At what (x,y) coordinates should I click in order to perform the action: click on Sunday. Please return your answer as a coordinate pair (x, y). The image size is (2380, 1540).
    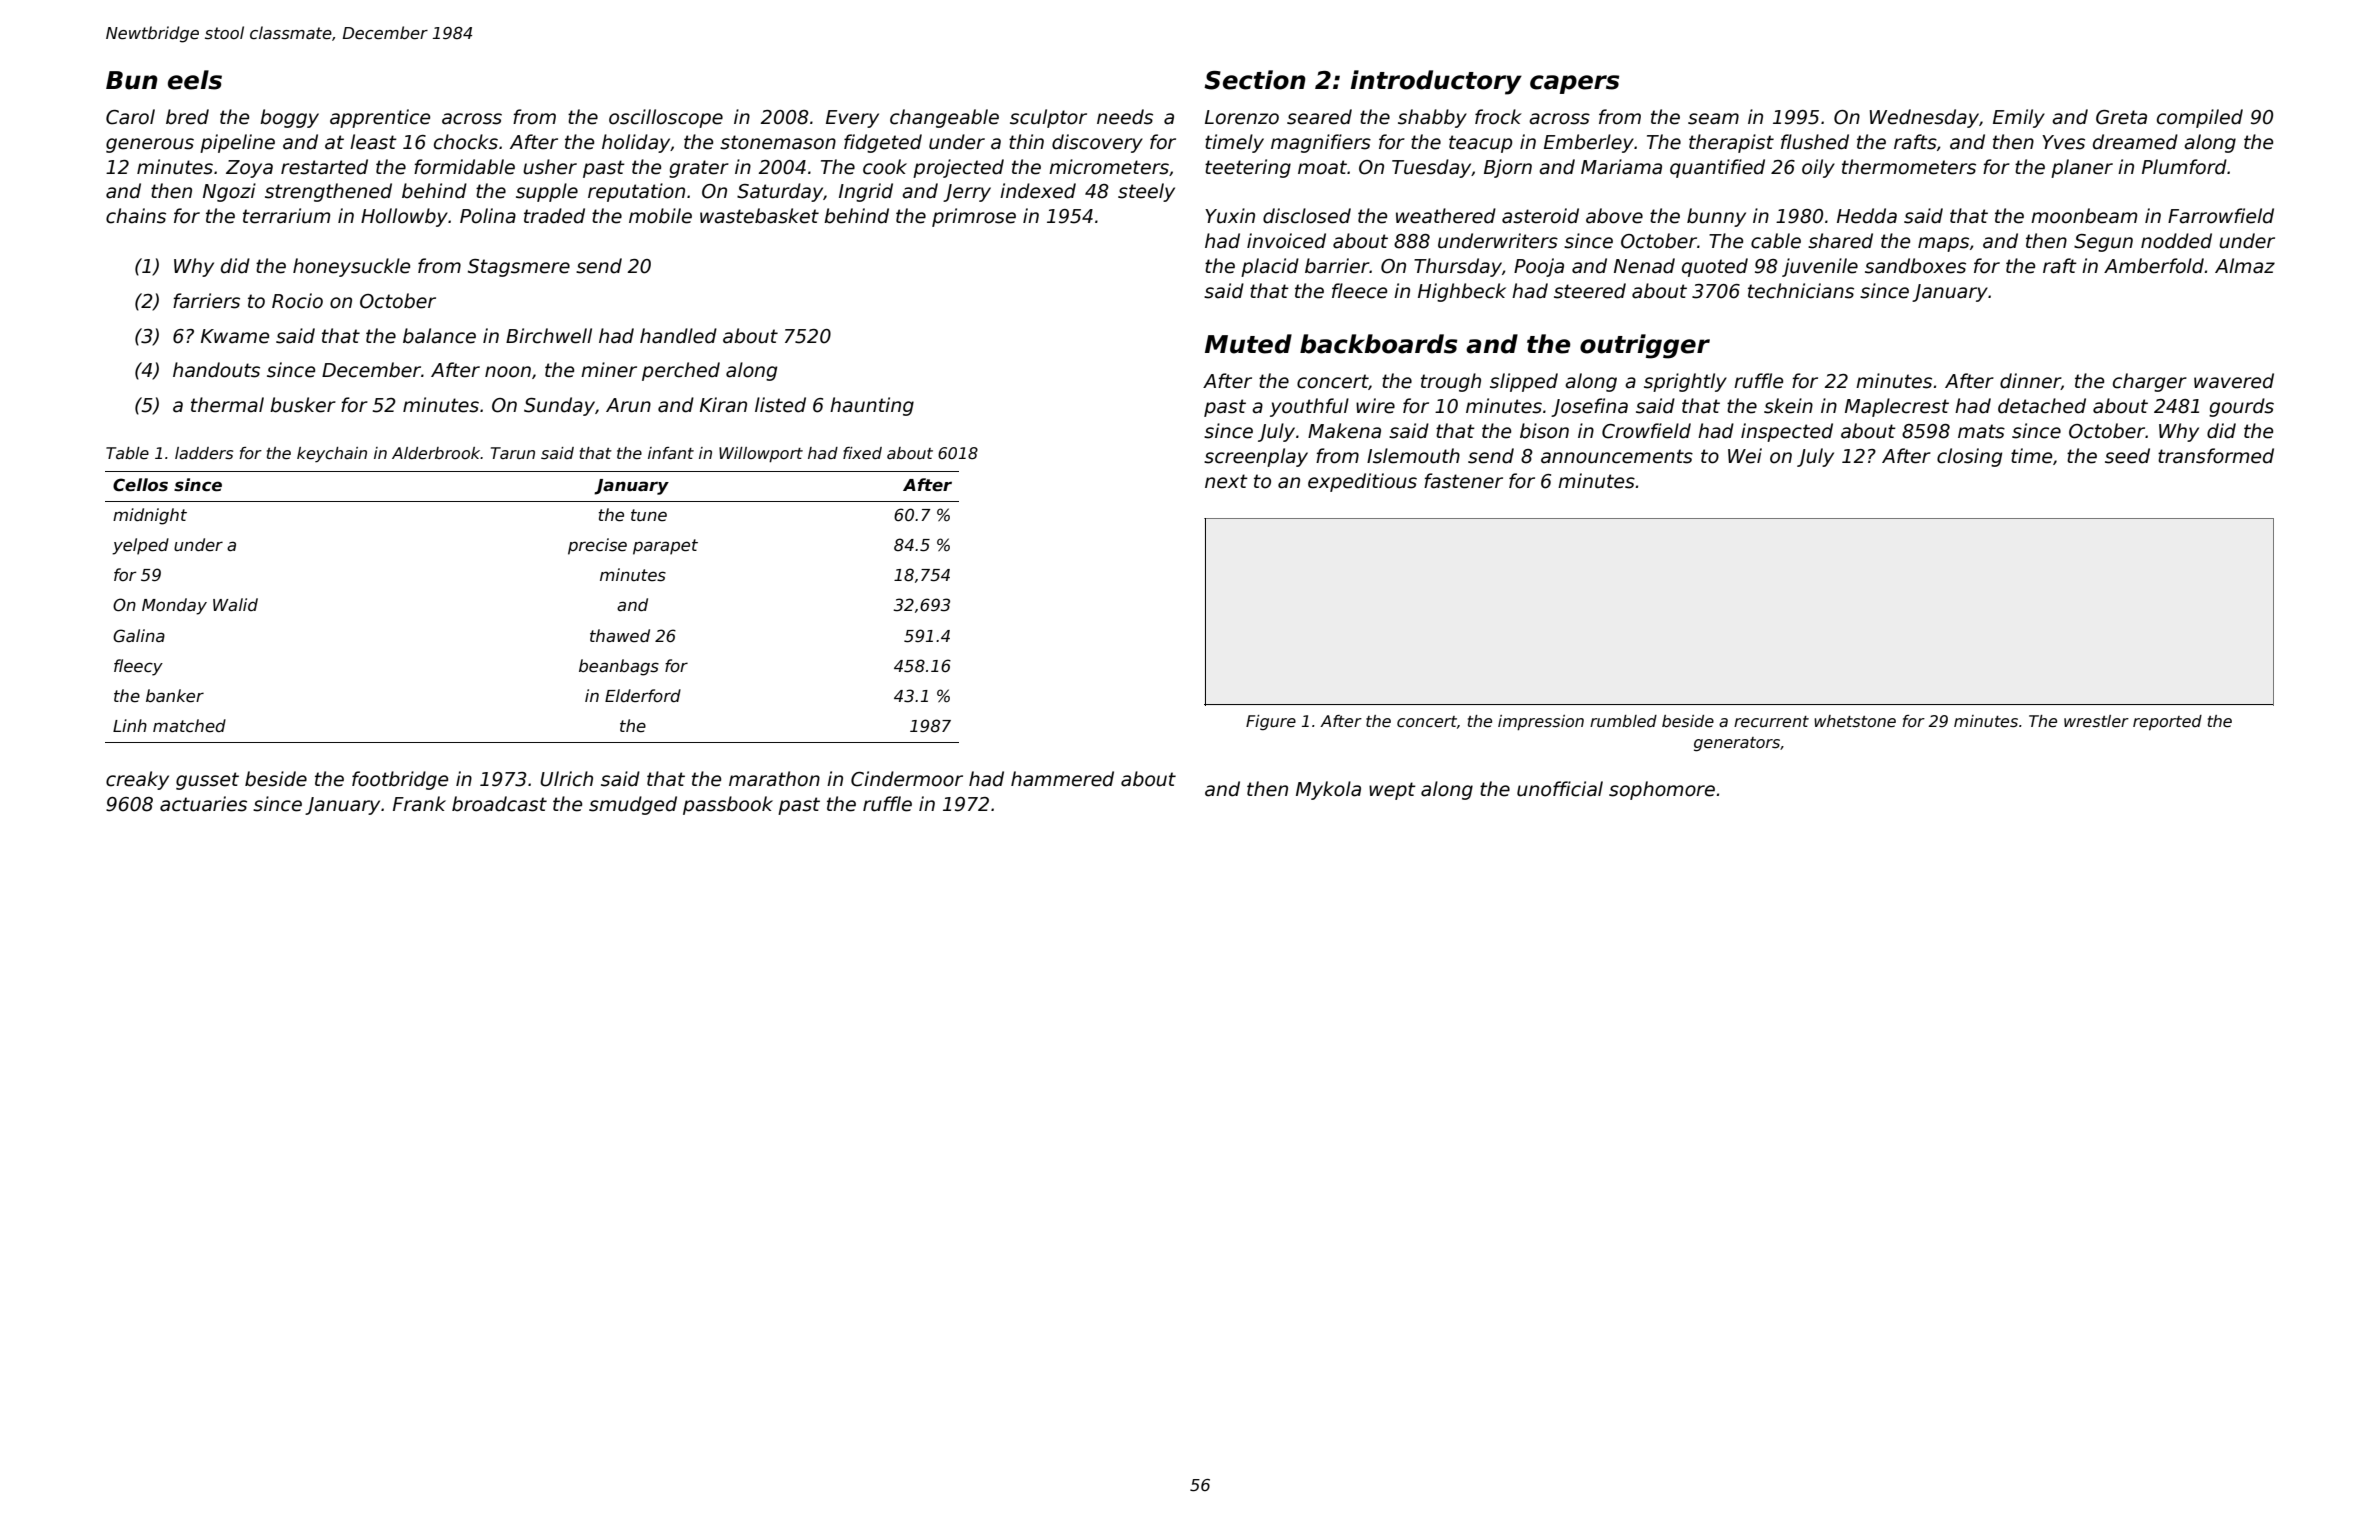
    Looking at the image, I should click on (559, 406).
